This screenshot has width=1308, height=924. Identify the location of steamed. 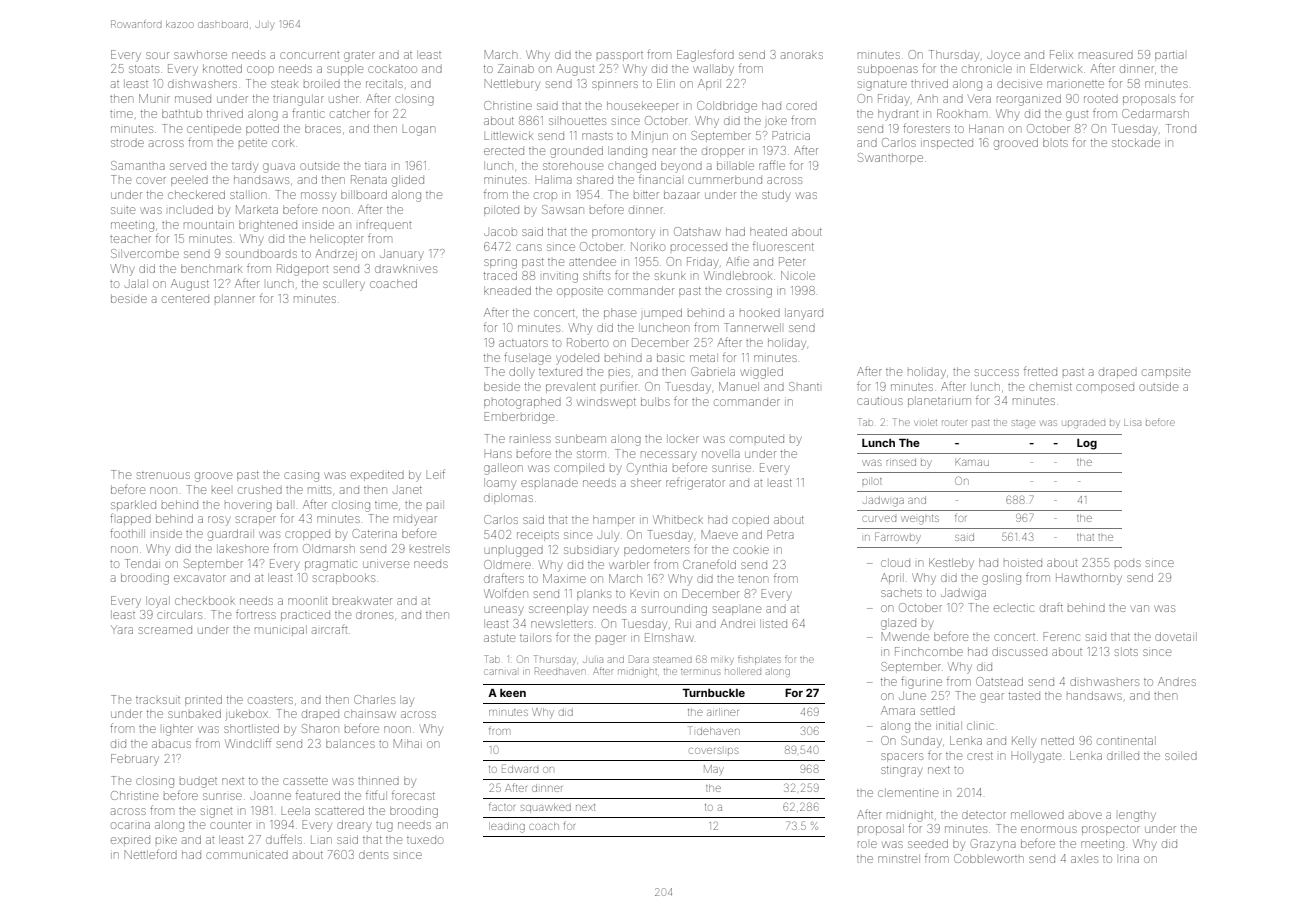
(672, 660).
